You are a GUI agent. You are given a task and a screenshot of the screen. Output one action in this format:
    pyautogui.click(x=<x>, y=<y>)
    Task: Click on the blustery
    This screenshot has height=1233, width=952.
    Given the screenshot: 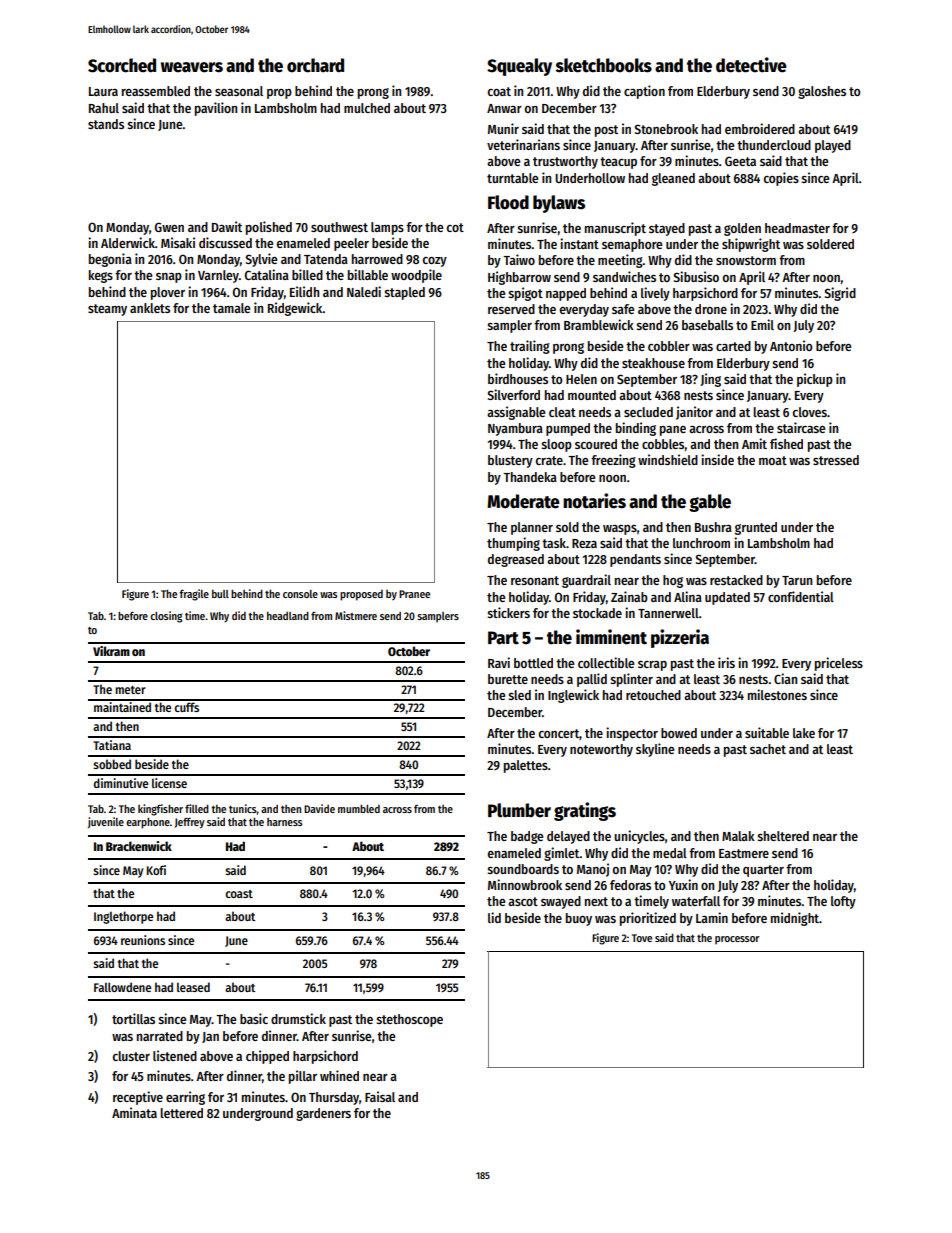 What is the action you would take?
    pyautogui.click(x=510, y=461)
